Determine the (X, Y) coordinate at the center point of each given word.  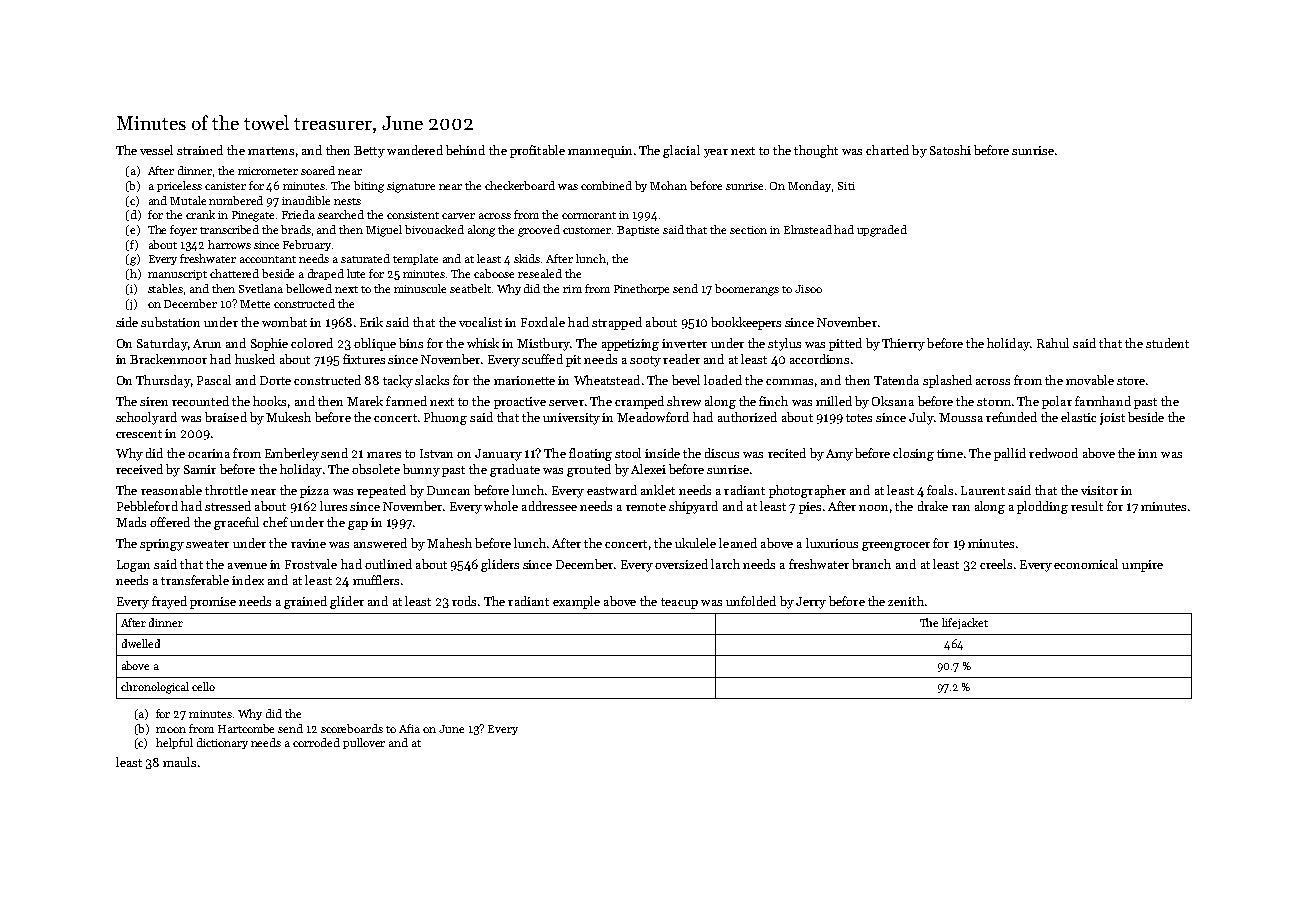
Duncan (448, 490)
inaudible (306, 200)
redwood (1053, 453)
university (571, 419)
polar (1057, 402)
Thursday (163, 381)
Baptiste (638, 231)
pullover (364, 743)
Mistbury (543, 344)
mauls (179, 762)
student (1167, 343)
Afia (409, 728)
